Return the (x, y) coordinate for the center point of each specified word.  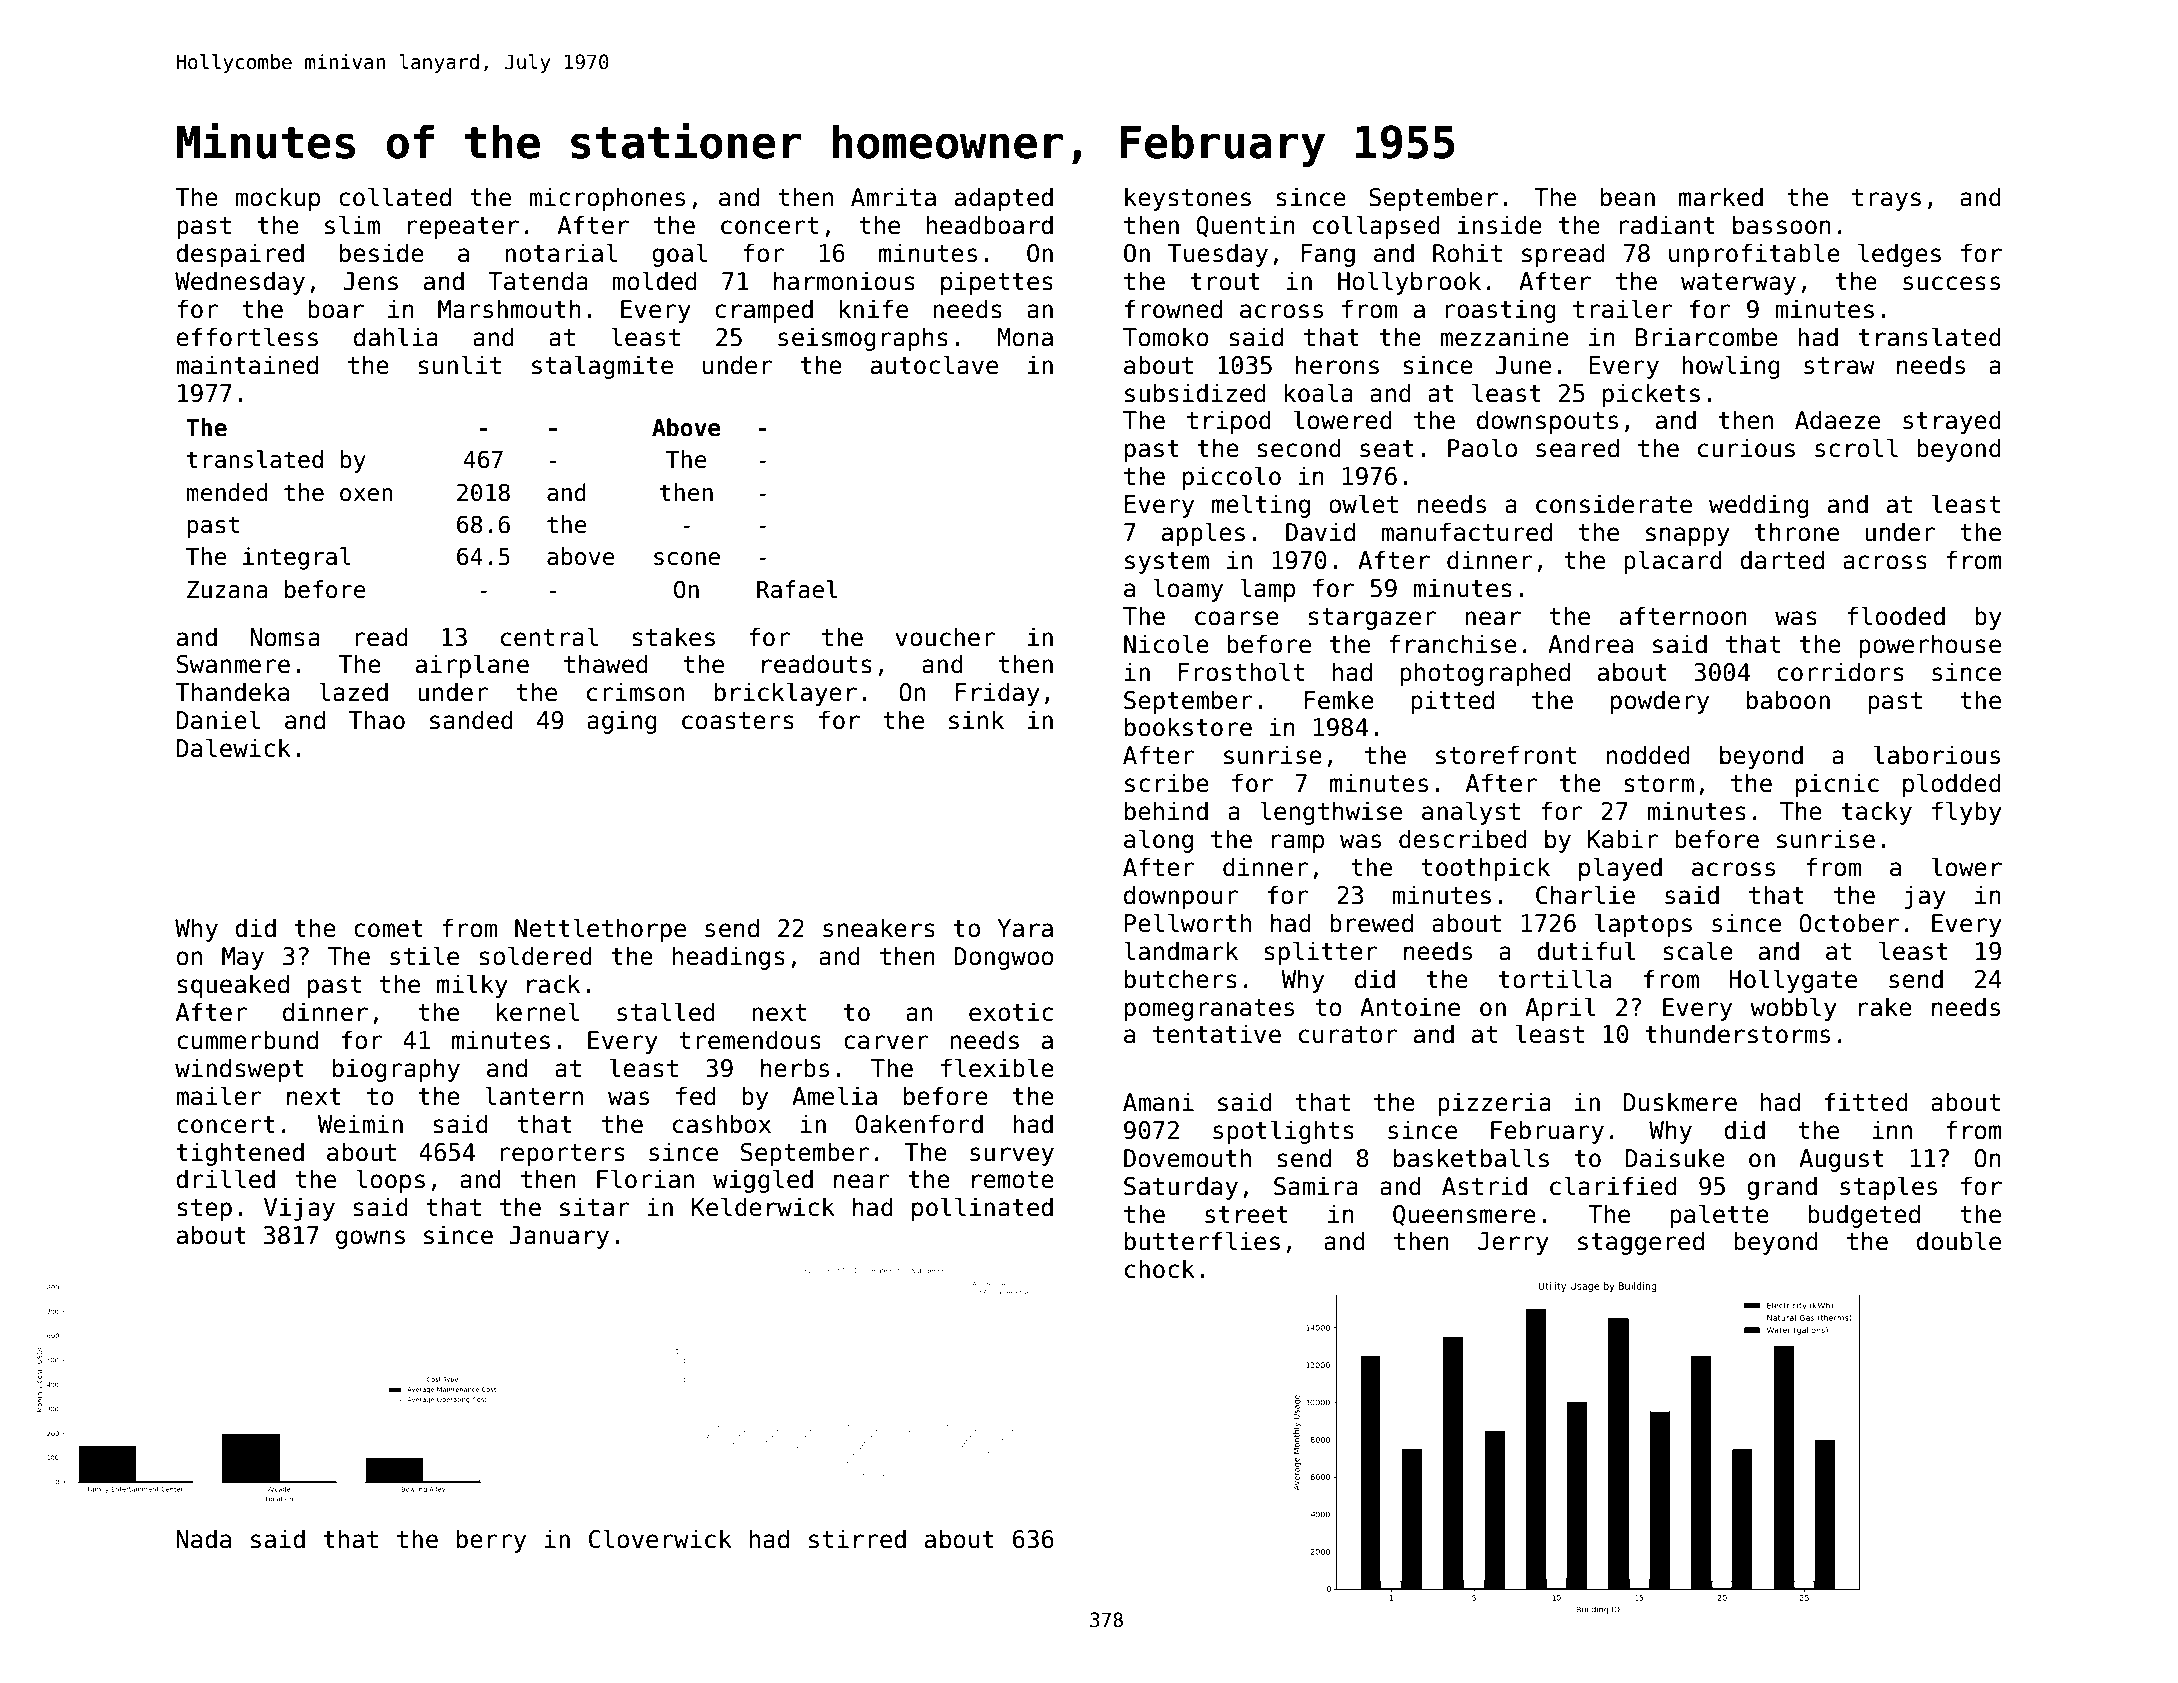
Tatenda (538, 281)
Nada (204, 1539)
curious (1746, 448)
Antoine (1410, 1007)
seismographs (863, 339)
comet (388, 929)
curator (1348, 1035)
